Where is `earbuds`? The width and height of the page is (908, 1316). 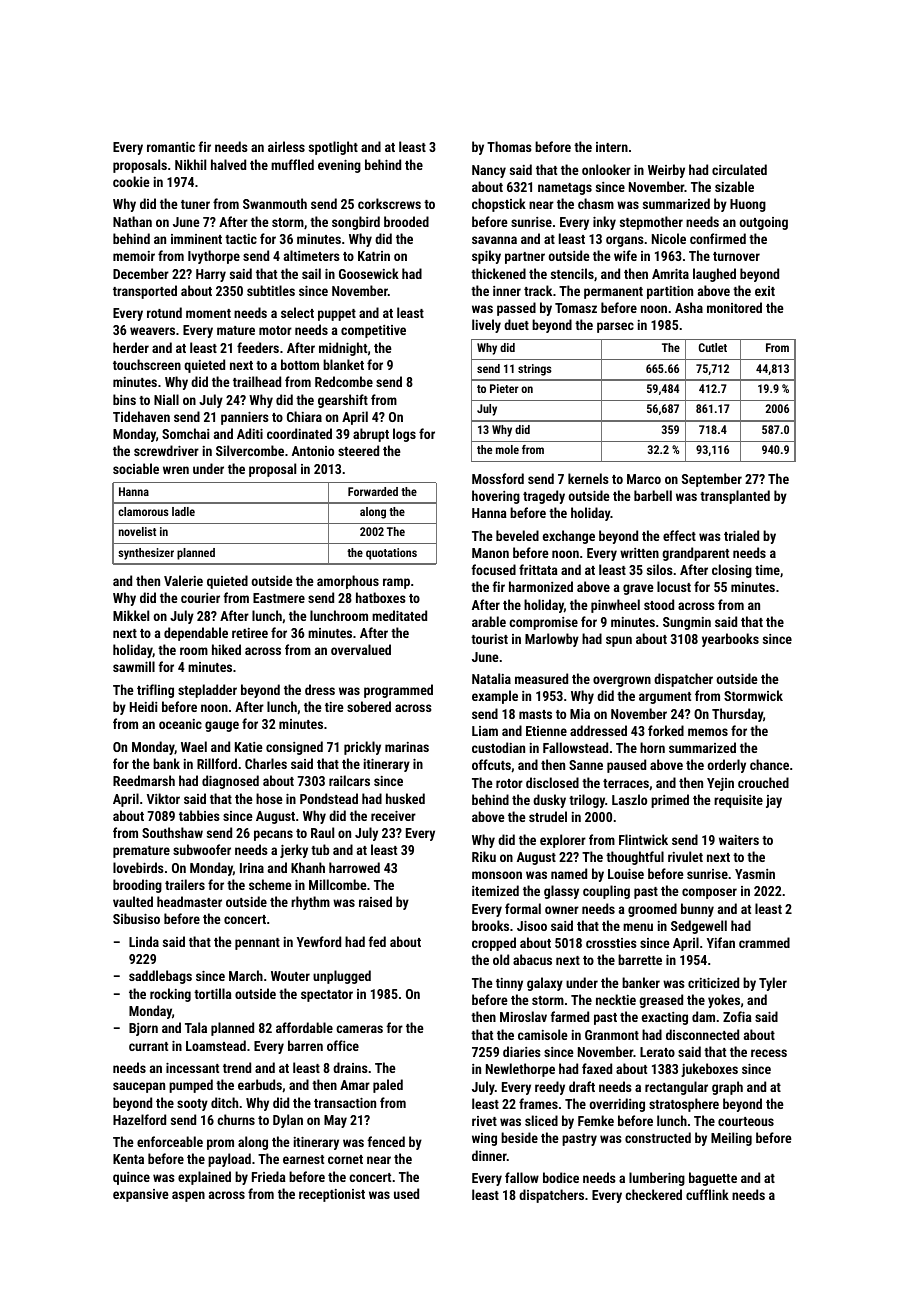 earbuds is located at coordinates (260, 1084).
